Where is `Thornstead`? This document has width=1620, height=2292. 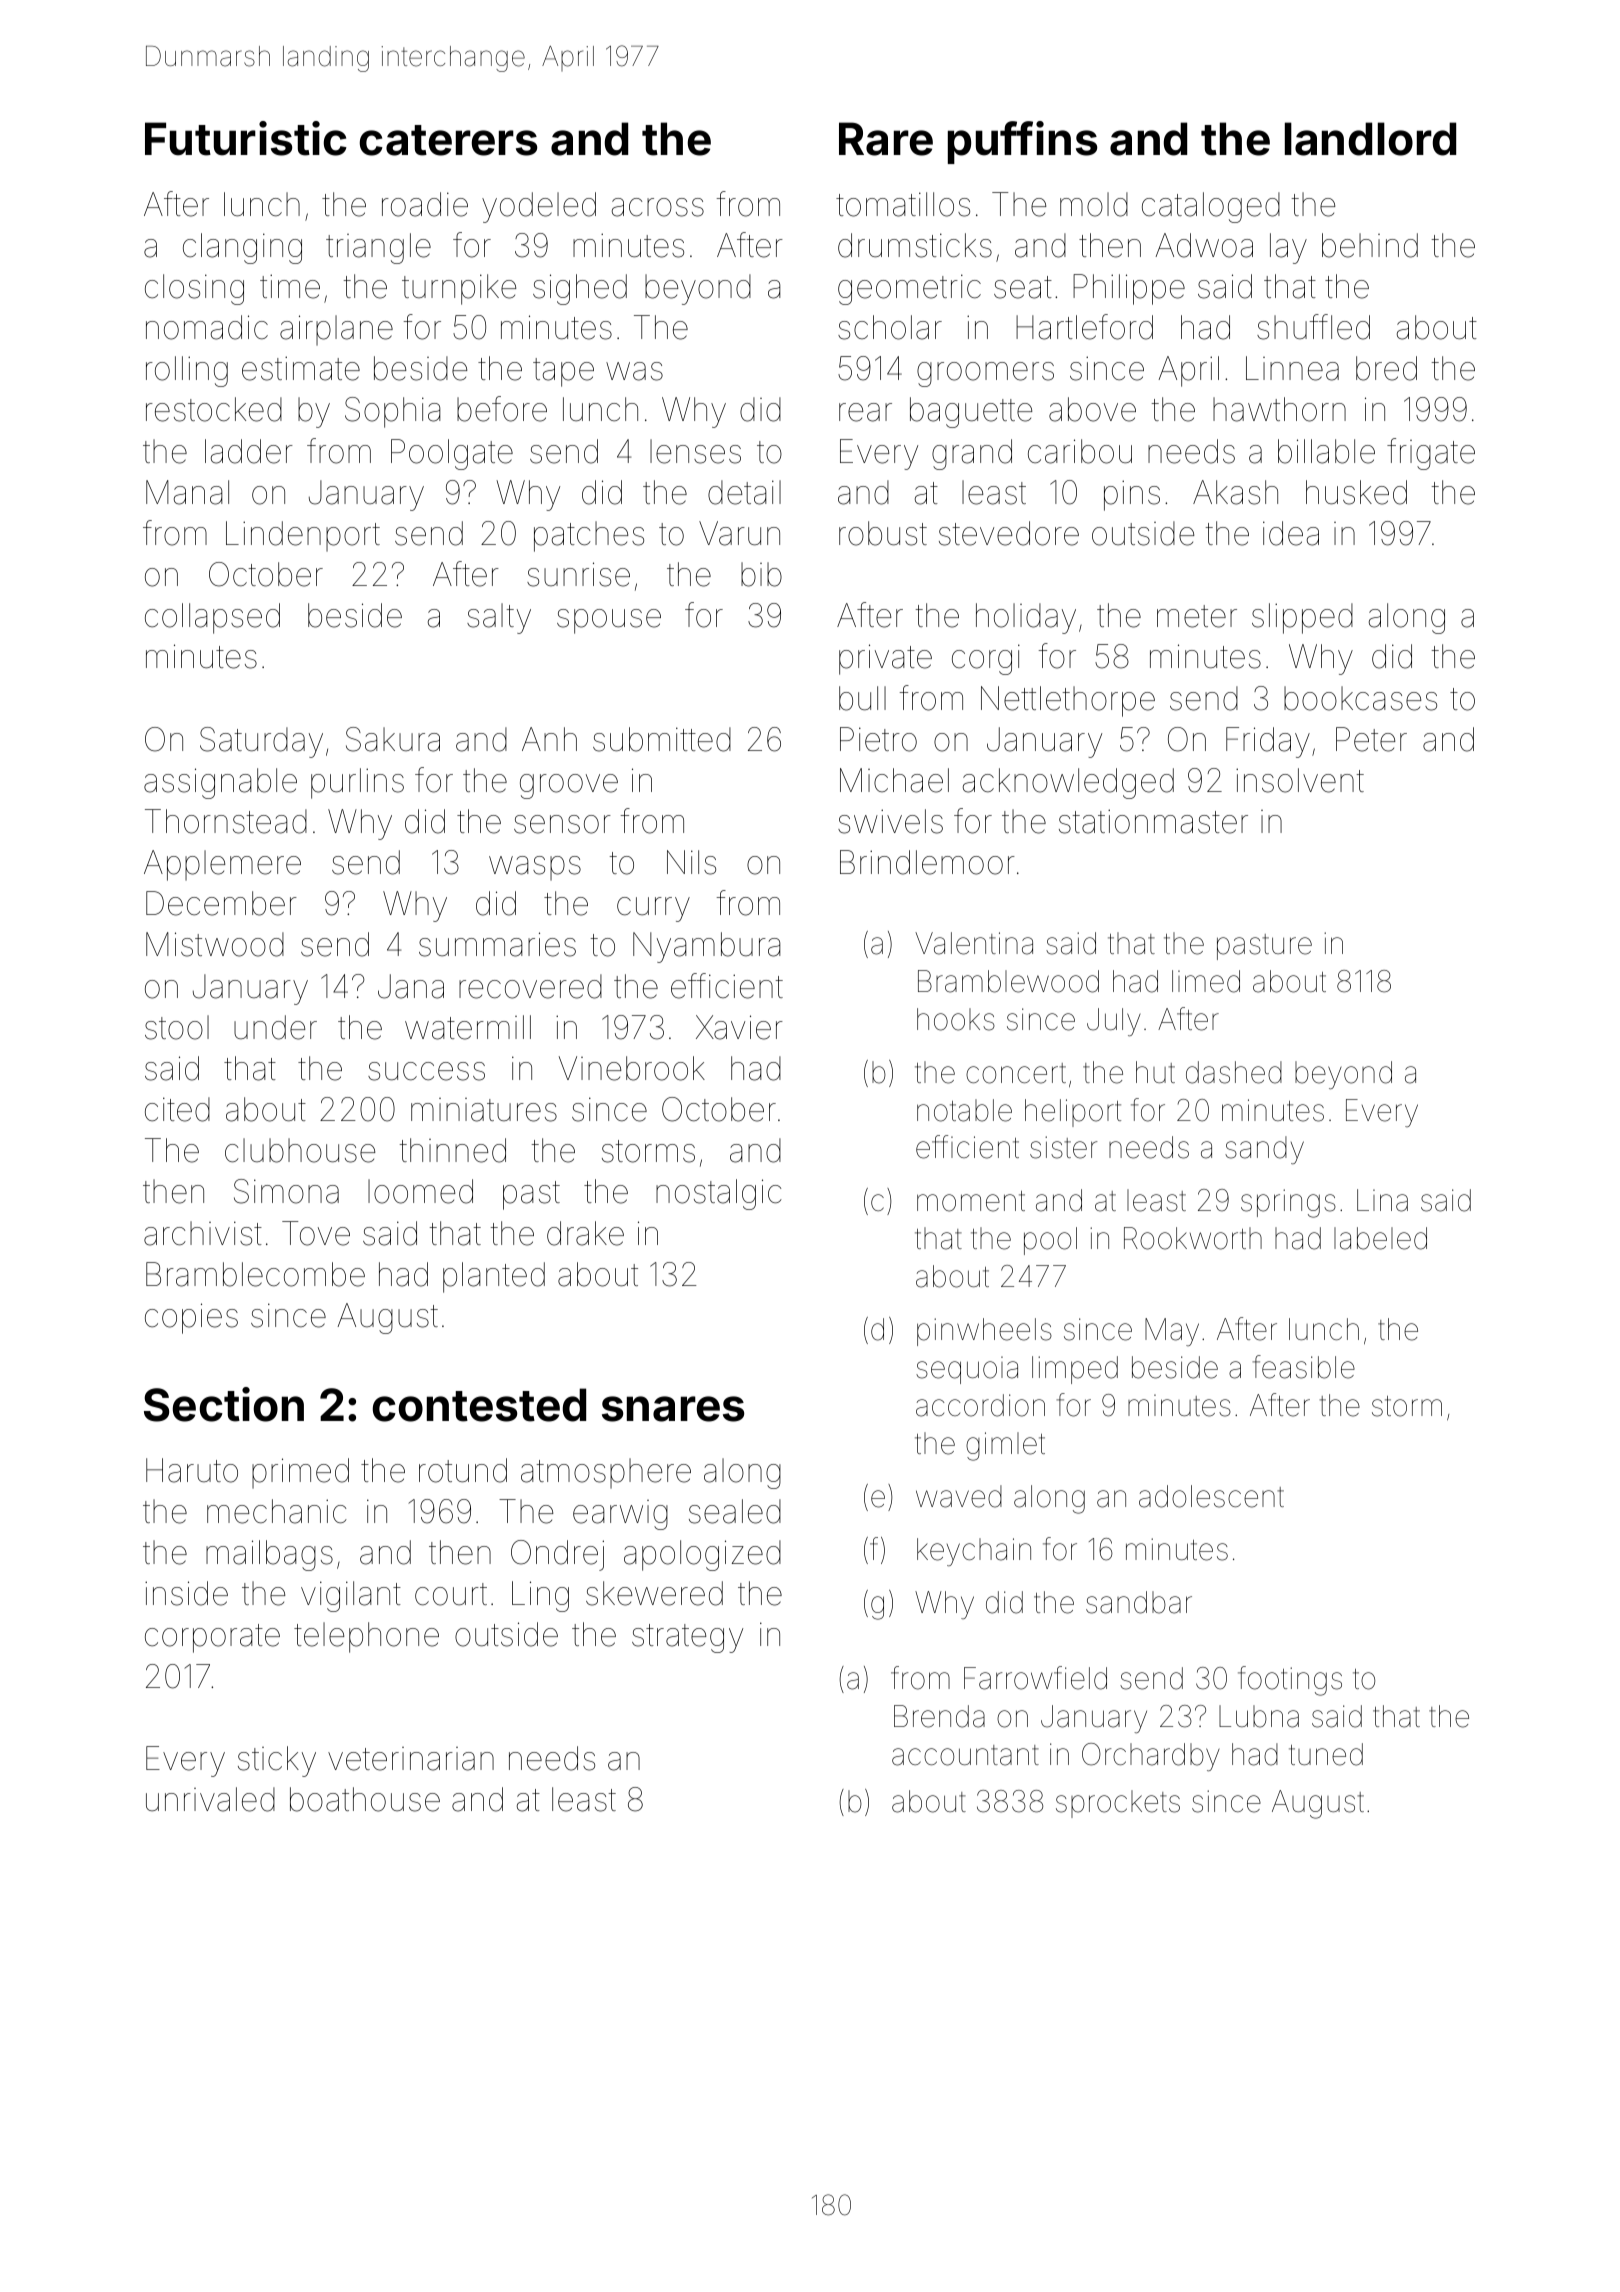 Thornstead is located at coordinates (226, 821).
